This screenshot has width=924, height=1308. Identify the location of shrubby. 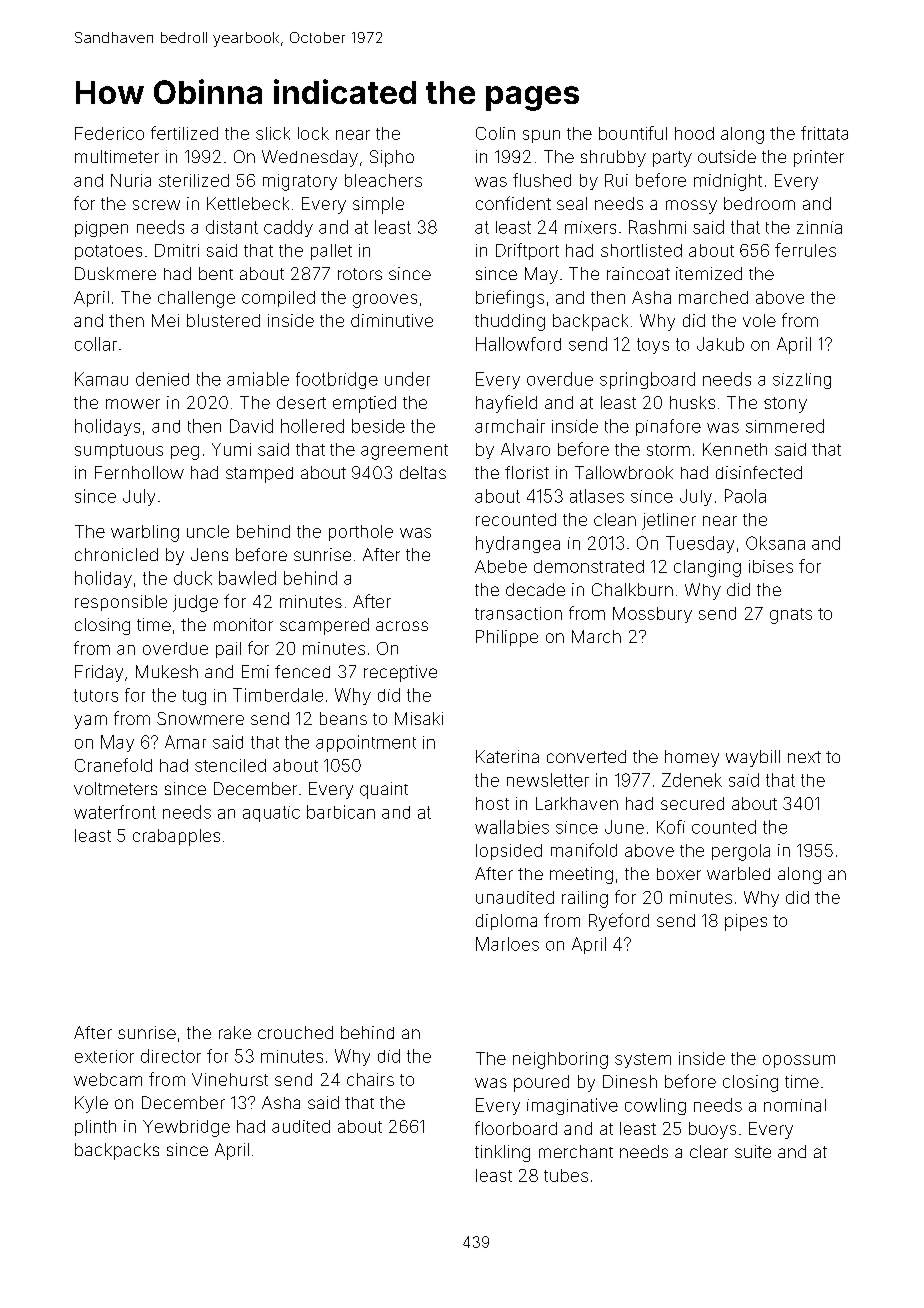
(613, 158).
